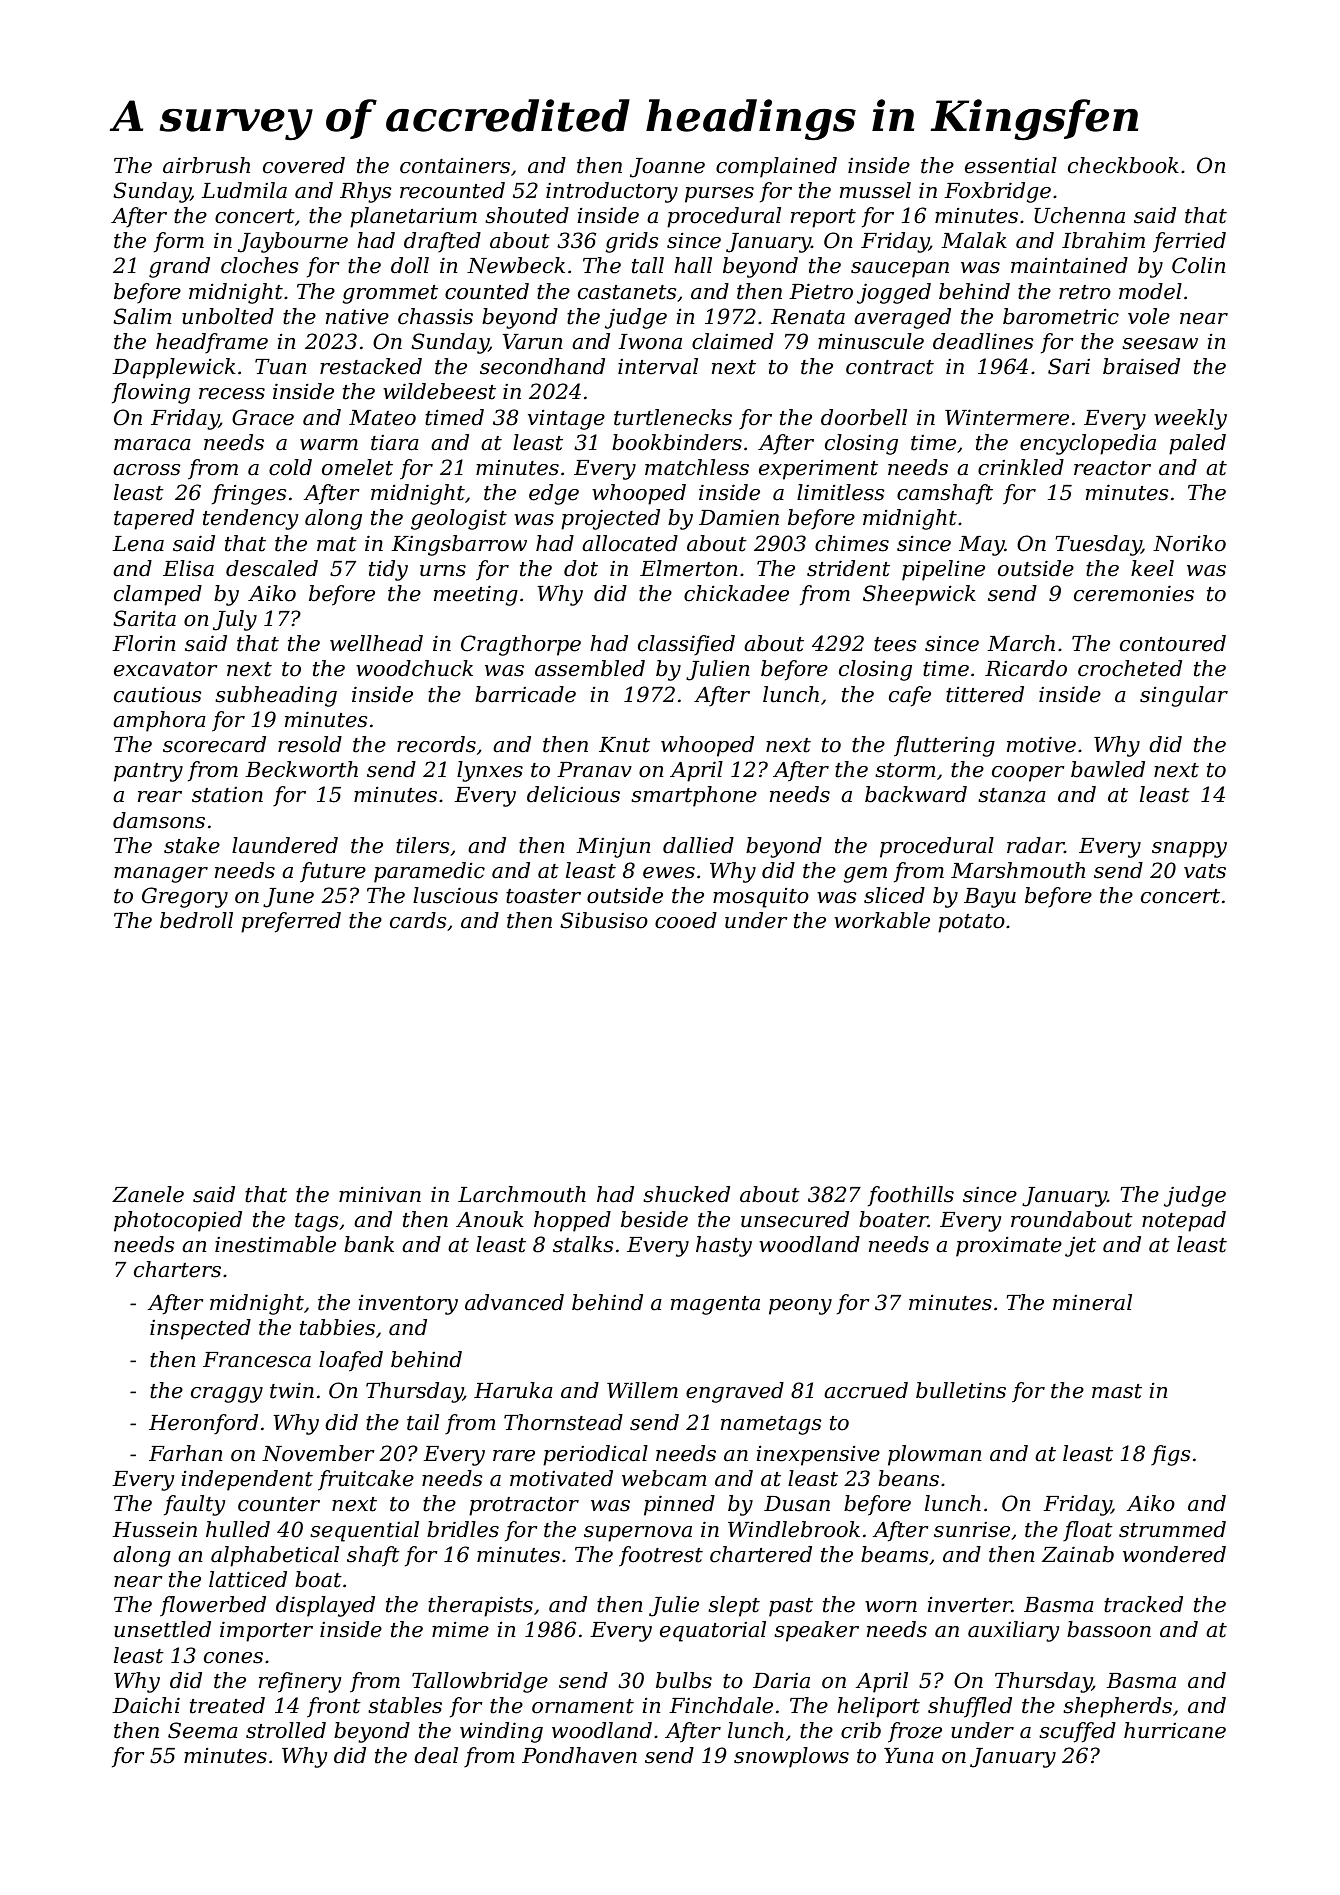  I want to click on Renata, so click(808, 317).
